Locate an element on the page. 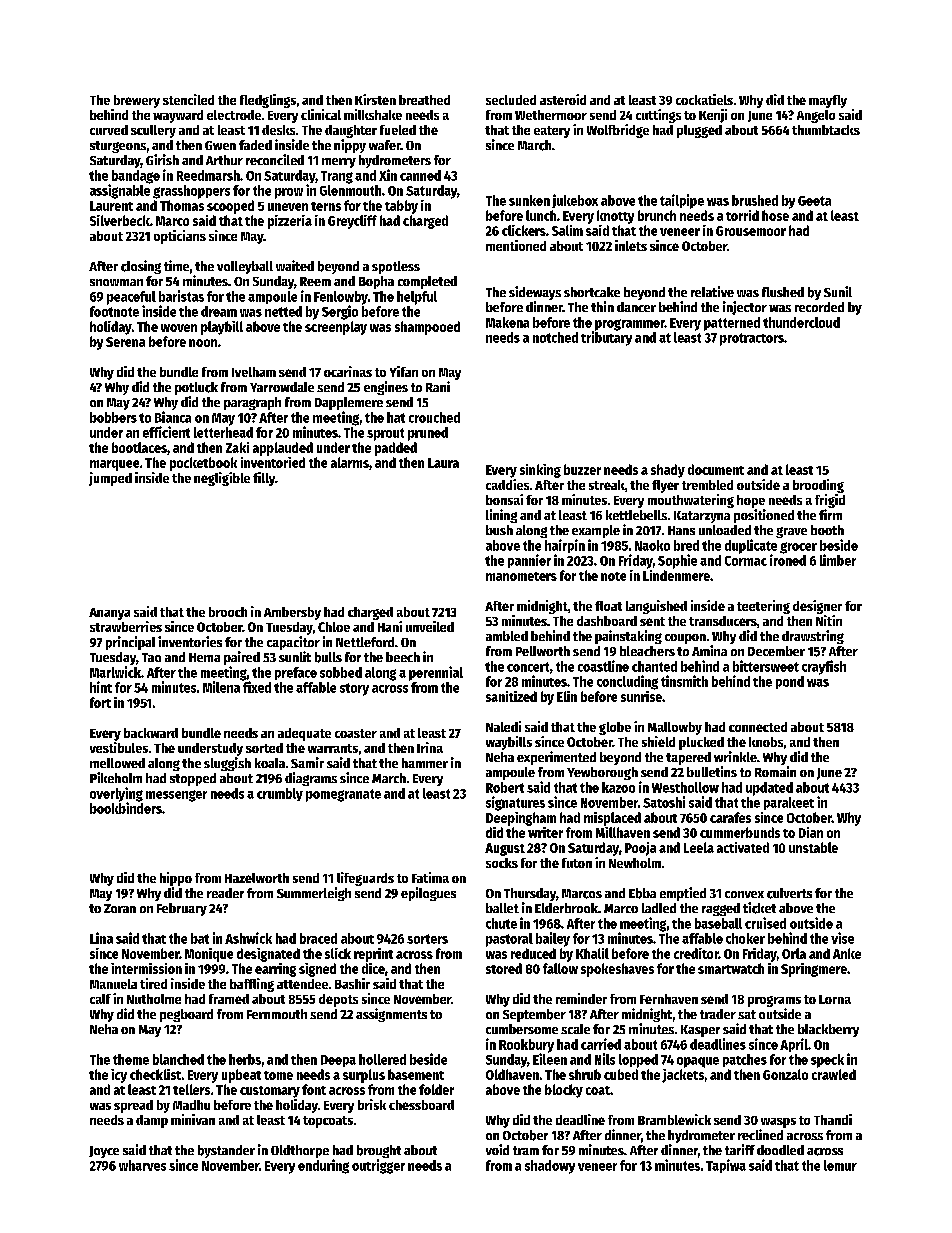 The width and height of the image is (952, 1233). pond is located at coordinates (790, 682).
